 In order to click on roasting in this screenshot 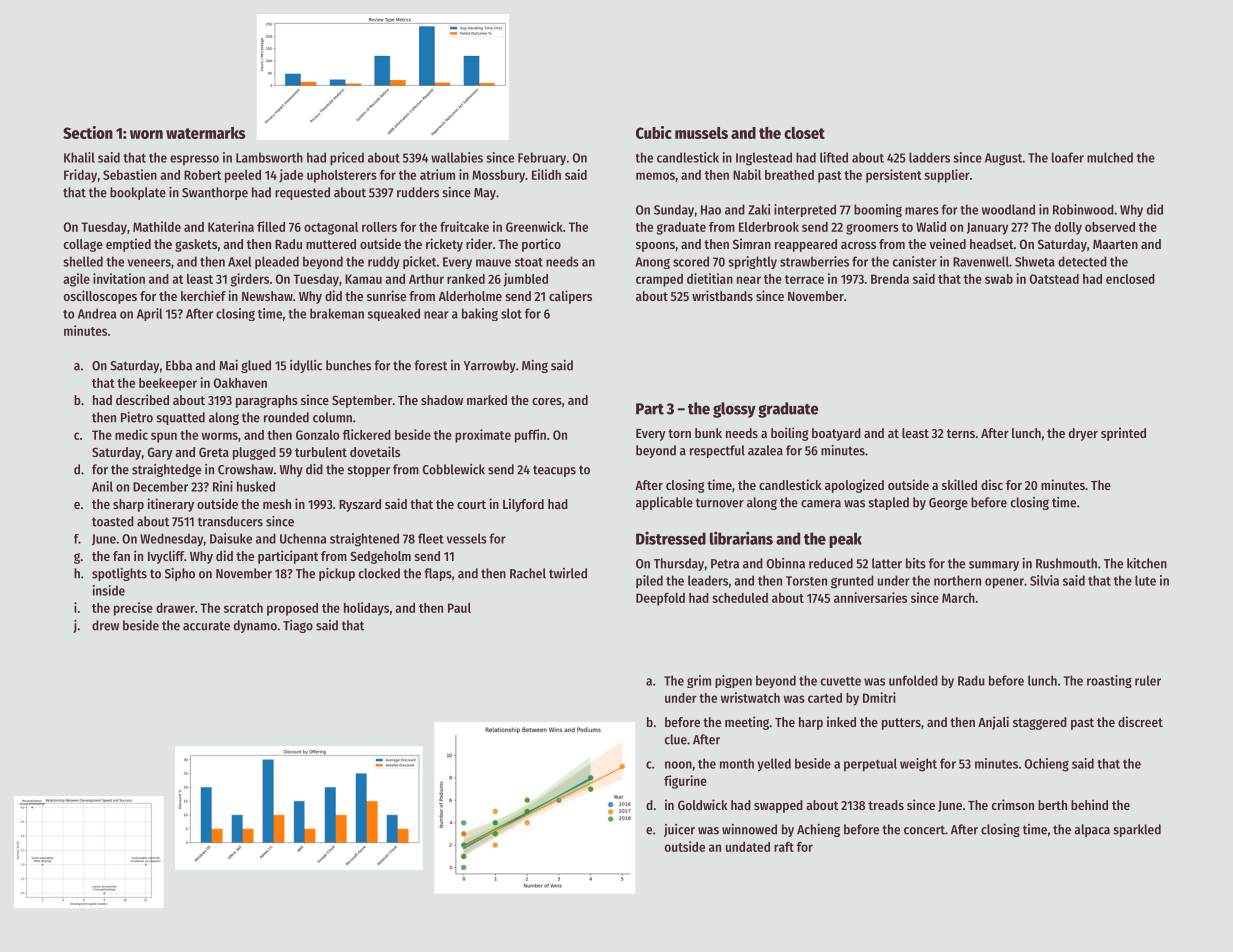, I will do `click(1109, 681)`.
